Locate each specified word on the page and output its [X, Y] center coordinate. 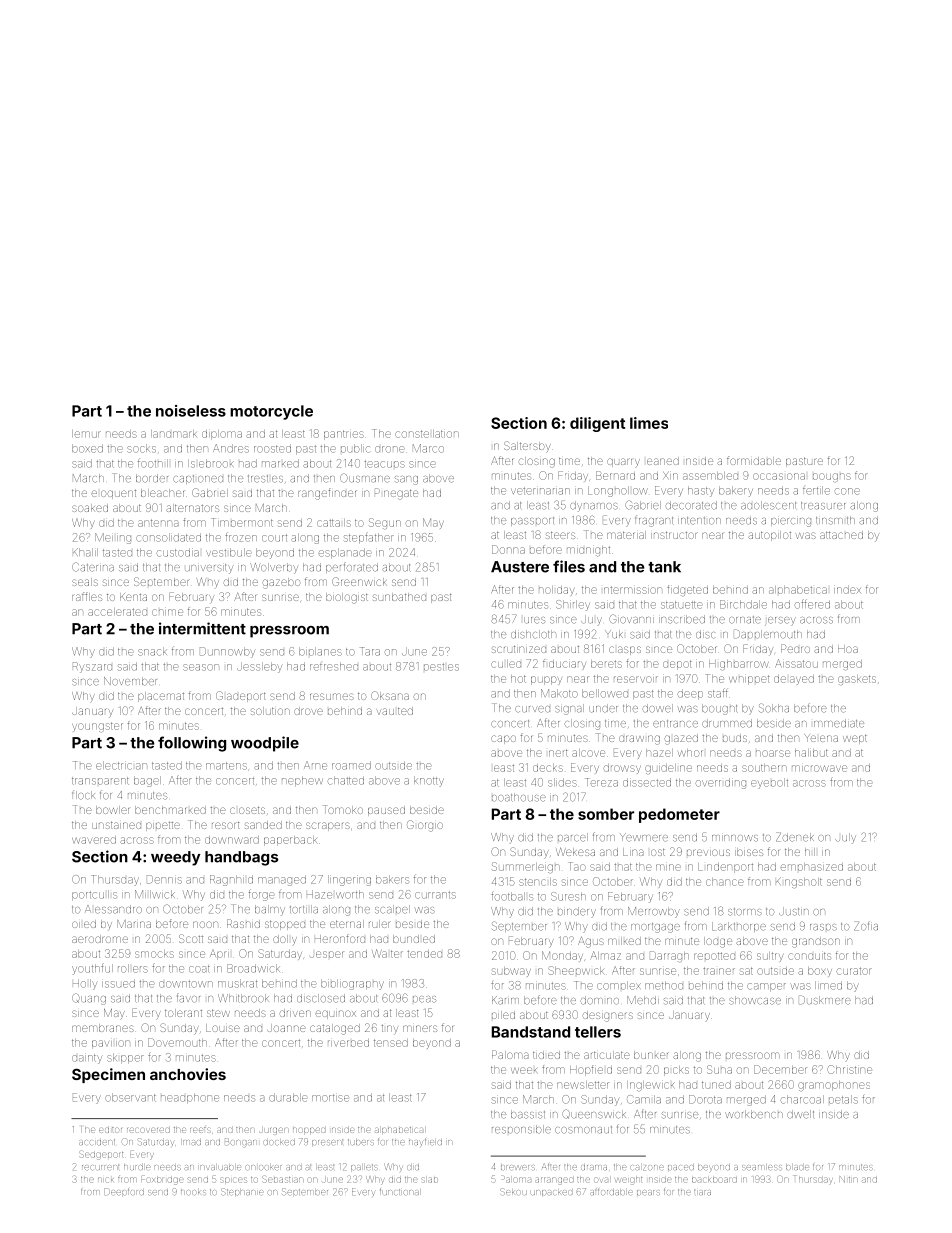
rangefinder [327, 494]
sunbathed [399, 597]
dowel [658, 708]
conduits [809, 956]
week [524, 1070]
